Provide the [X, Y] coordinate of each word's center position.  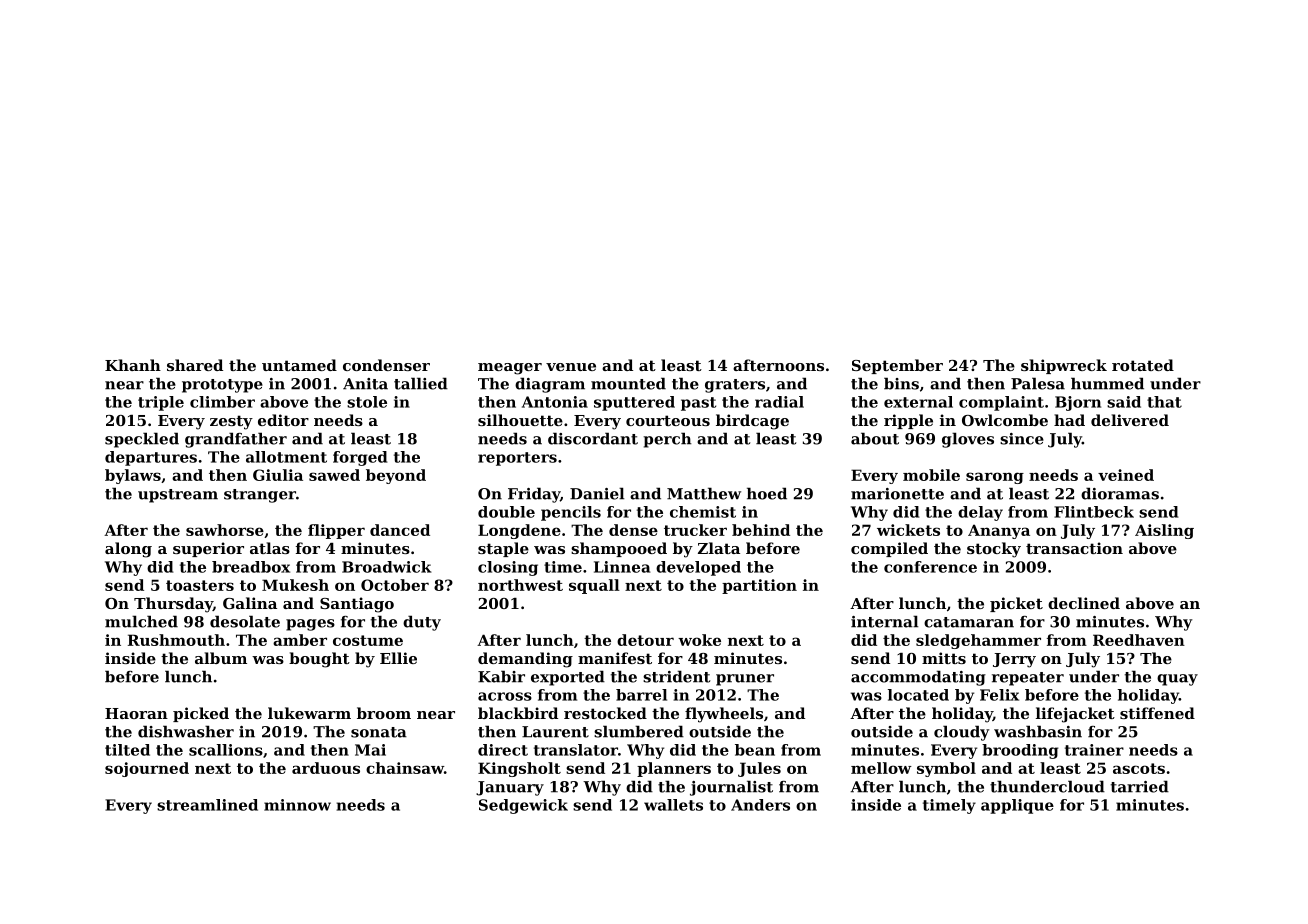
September [897, 366]
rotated [1143, 365]
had [1069, 420]
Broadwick [387, 567]
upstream [178, 496]
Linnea [622, 567]
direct [503, 750]
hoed [767, 493]
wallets [673, 805]
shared [195, 365]
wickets [908, 530]
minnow [297, 805]
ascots [1139, 768]
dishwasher [186, 731]
